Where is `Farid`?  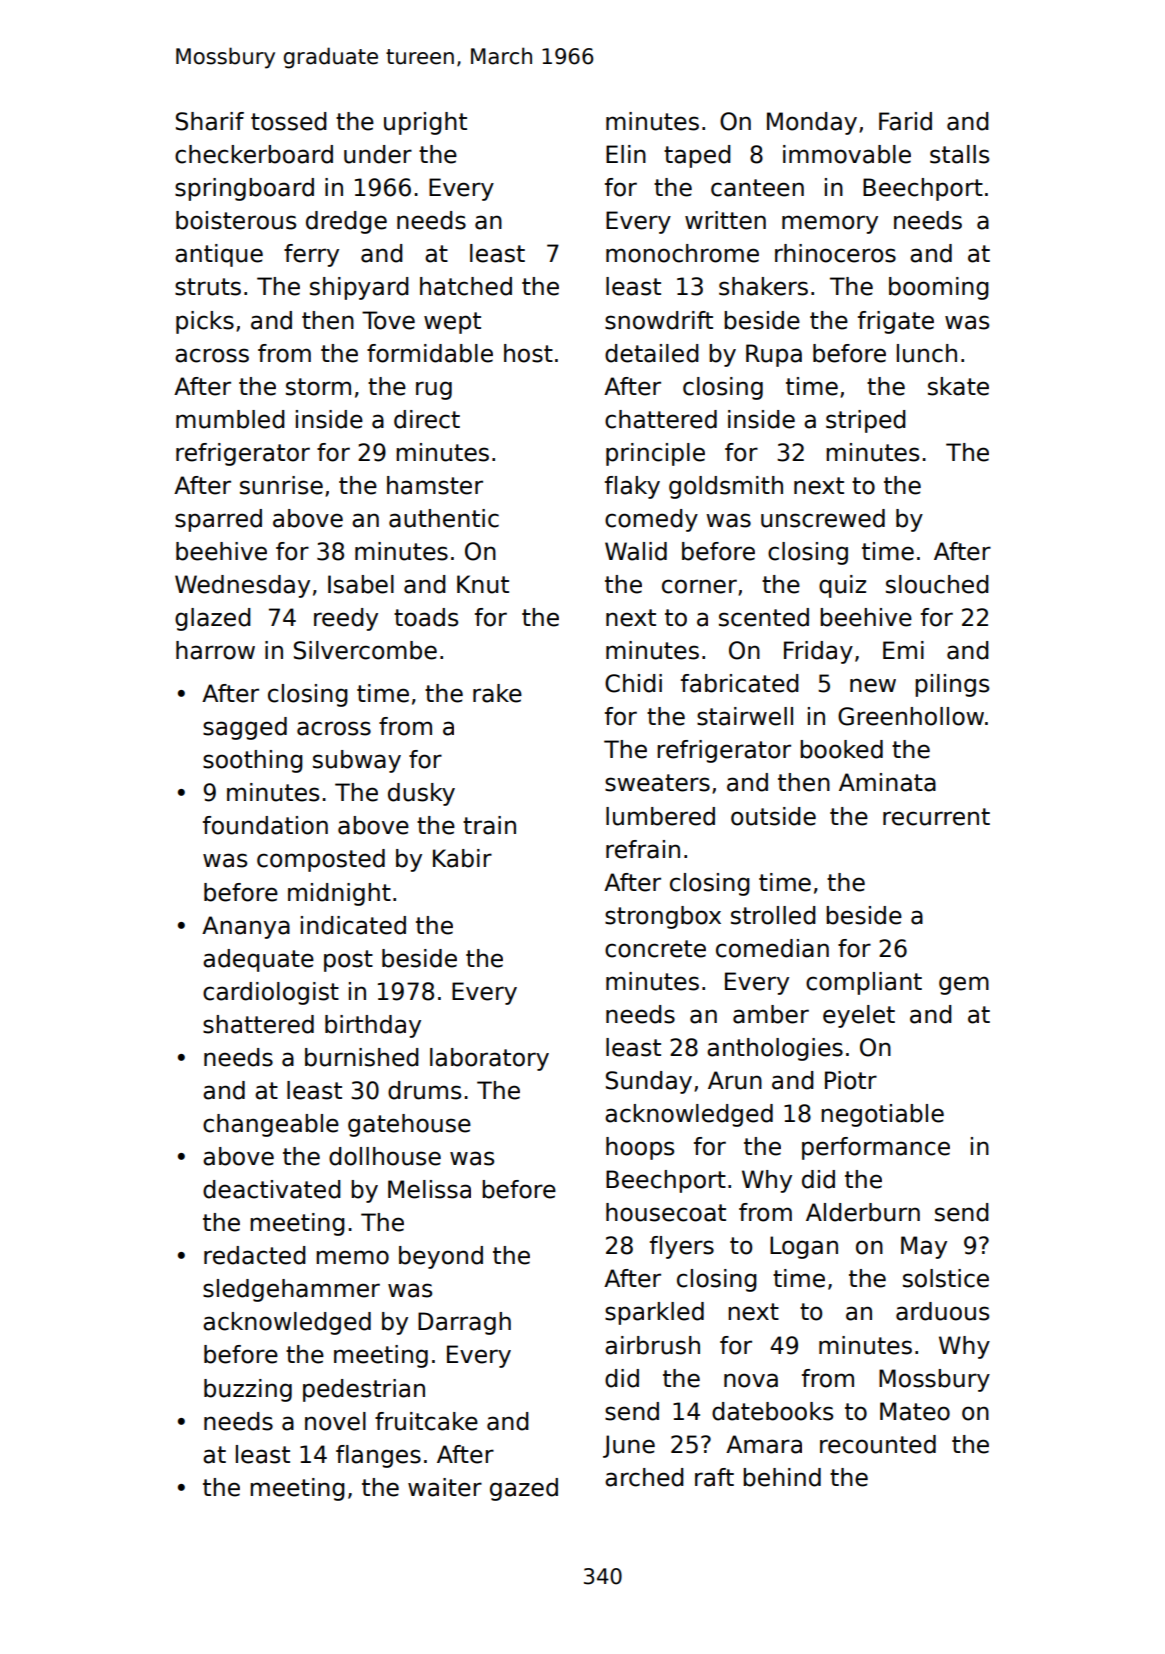 Farid is located at coordinates (905, 121).
